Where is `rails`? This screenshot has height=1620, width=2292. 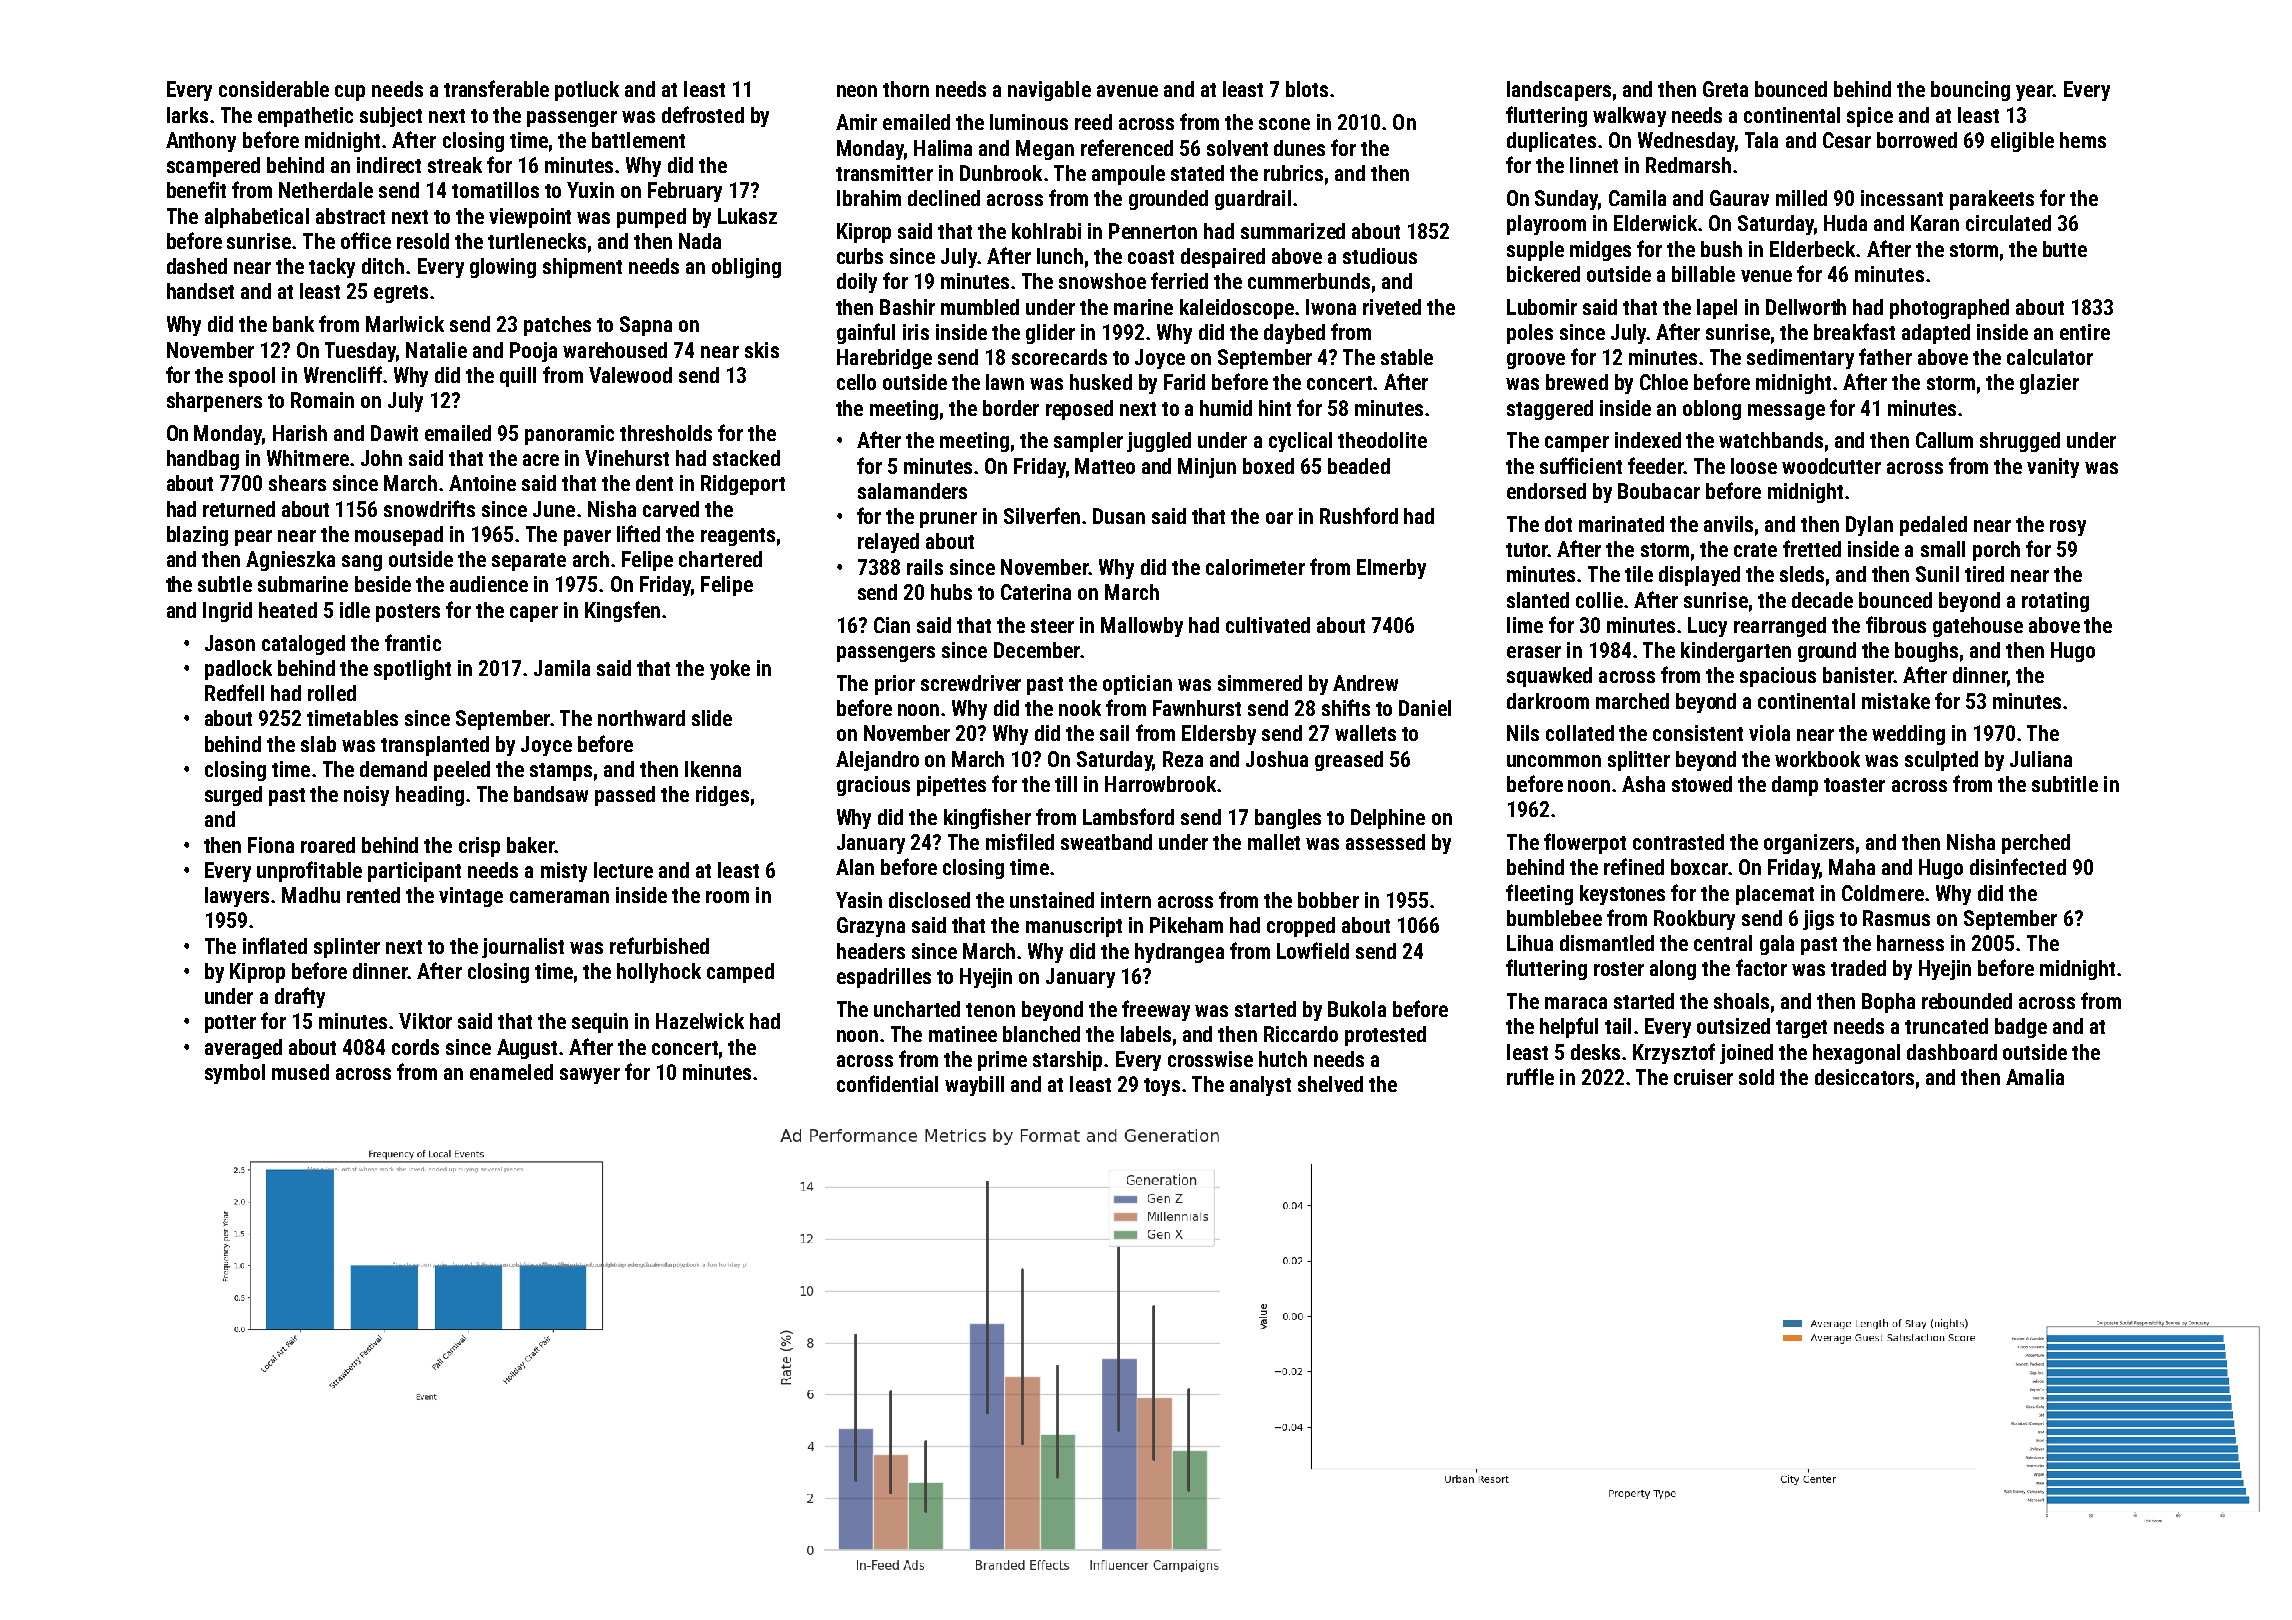 rails is located at coordinates (925, 567).
